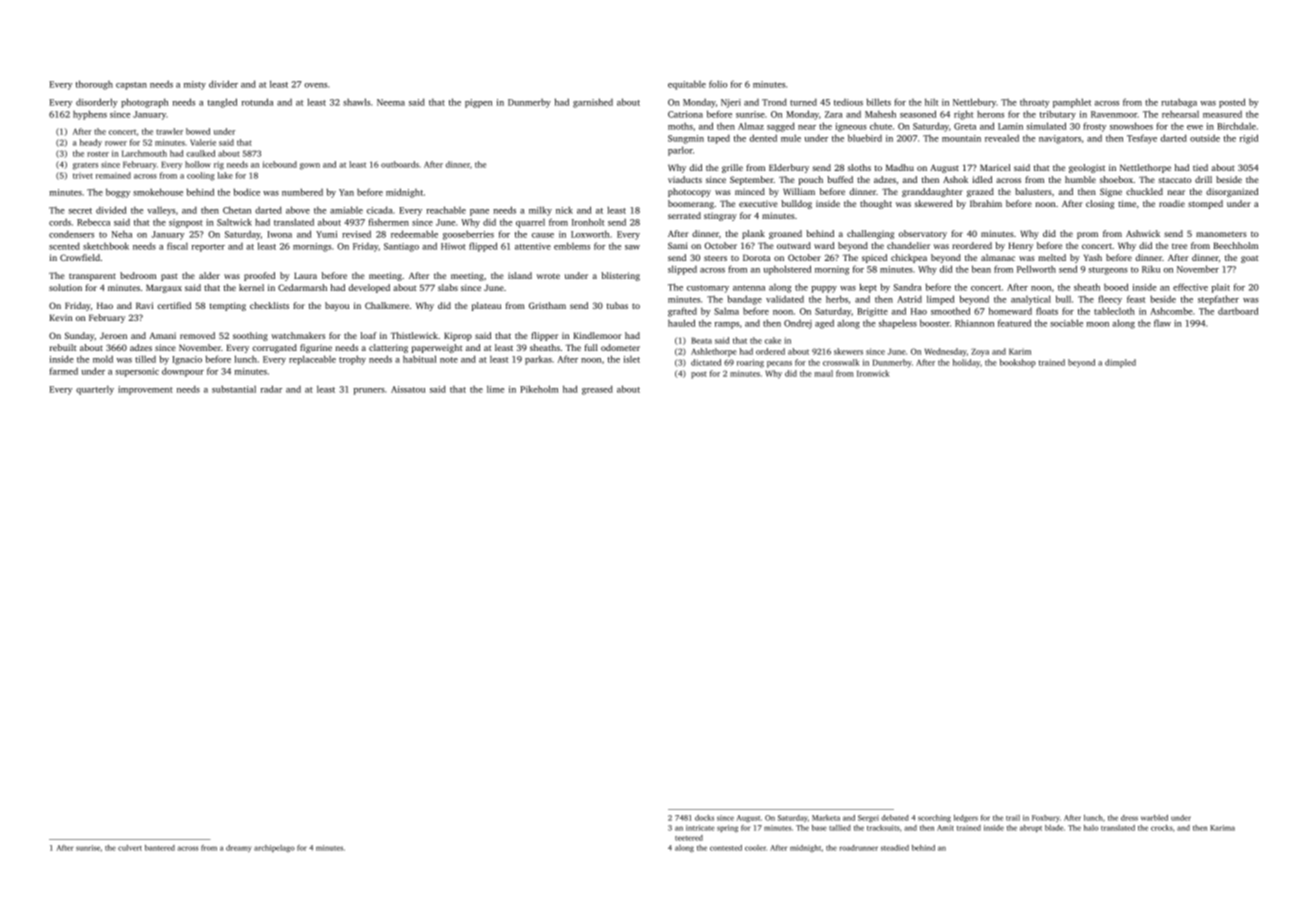  Describe the element at coordinates (274, 848) in the image. I see `archipelago` at that location.
